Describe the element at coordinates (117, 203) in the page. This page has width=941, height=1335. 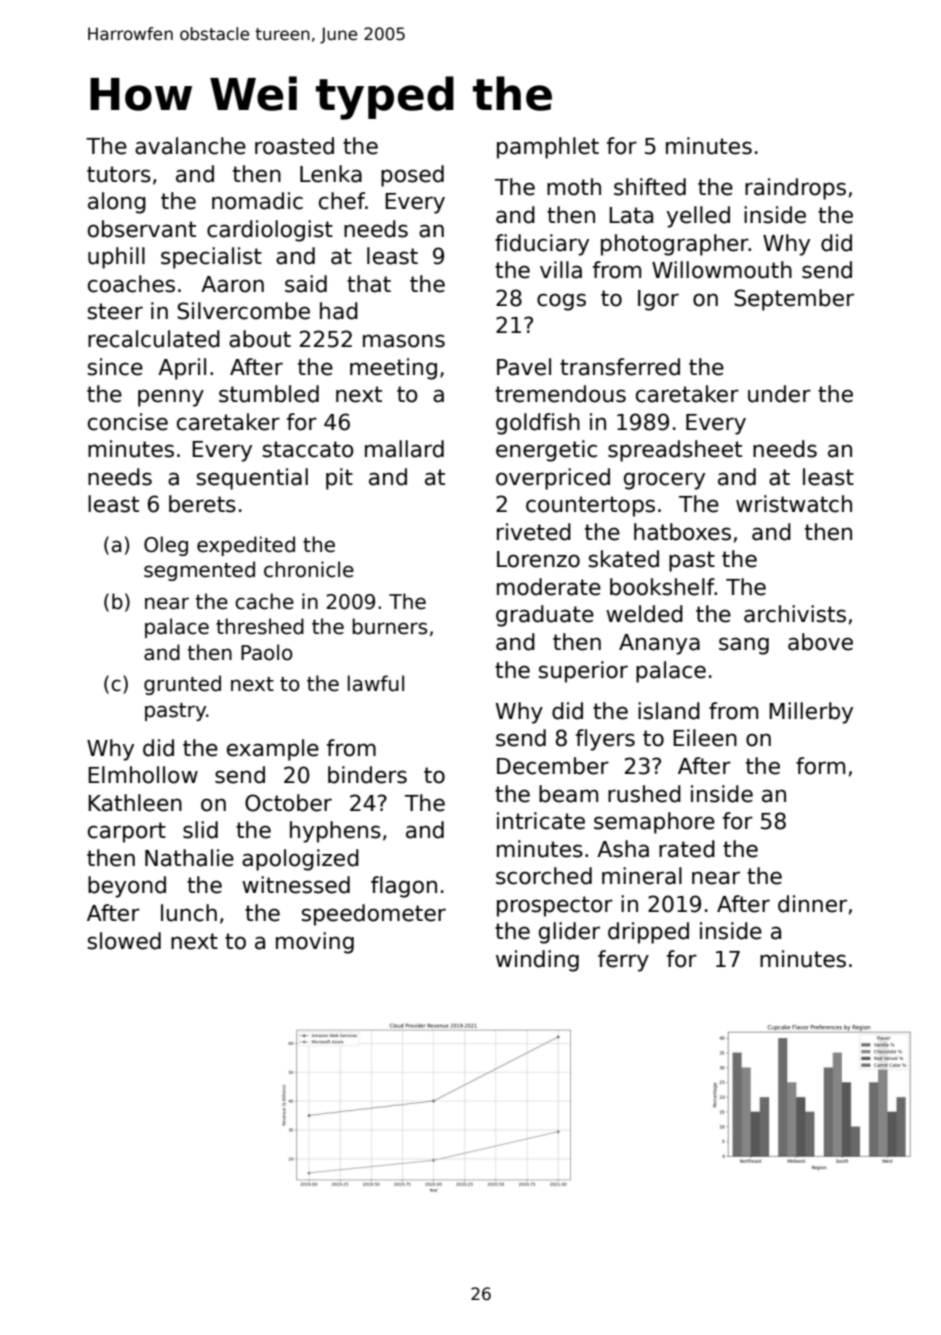
I see `along` at that location.
